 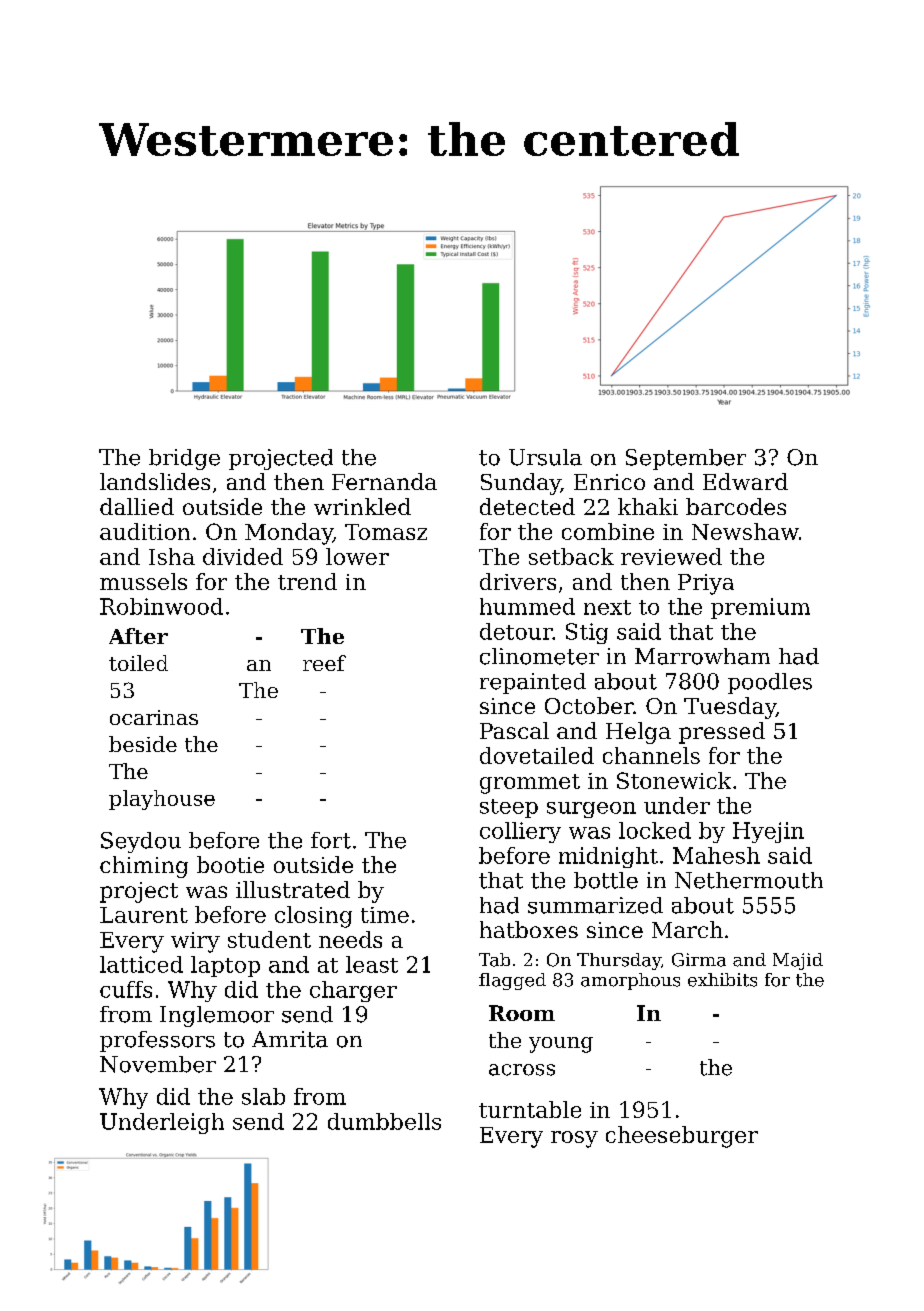 I want to click on cheeseburger, so click(x=682, y=1137).
